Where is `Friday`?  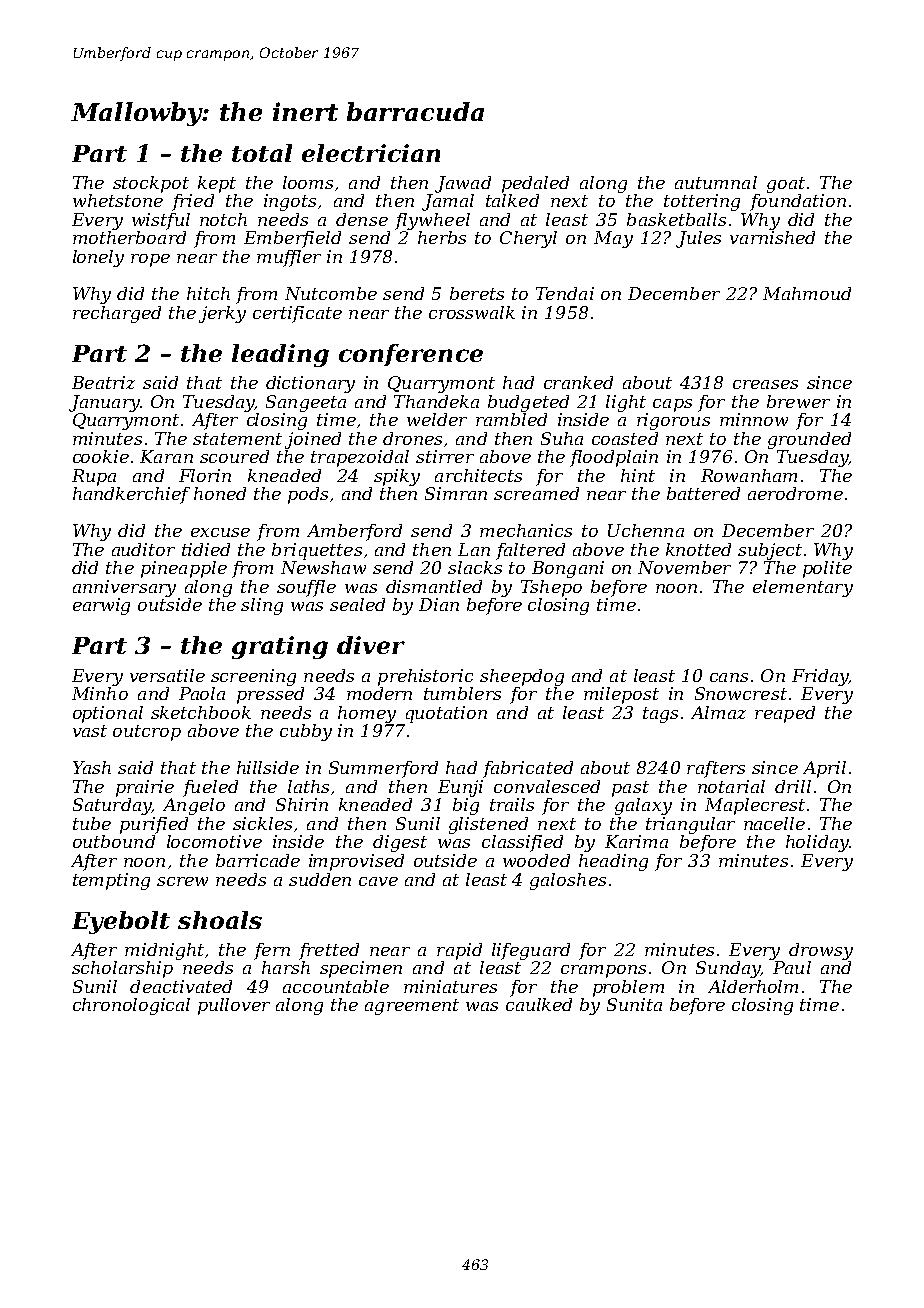
Friday is located at coordinates (820, 677).
